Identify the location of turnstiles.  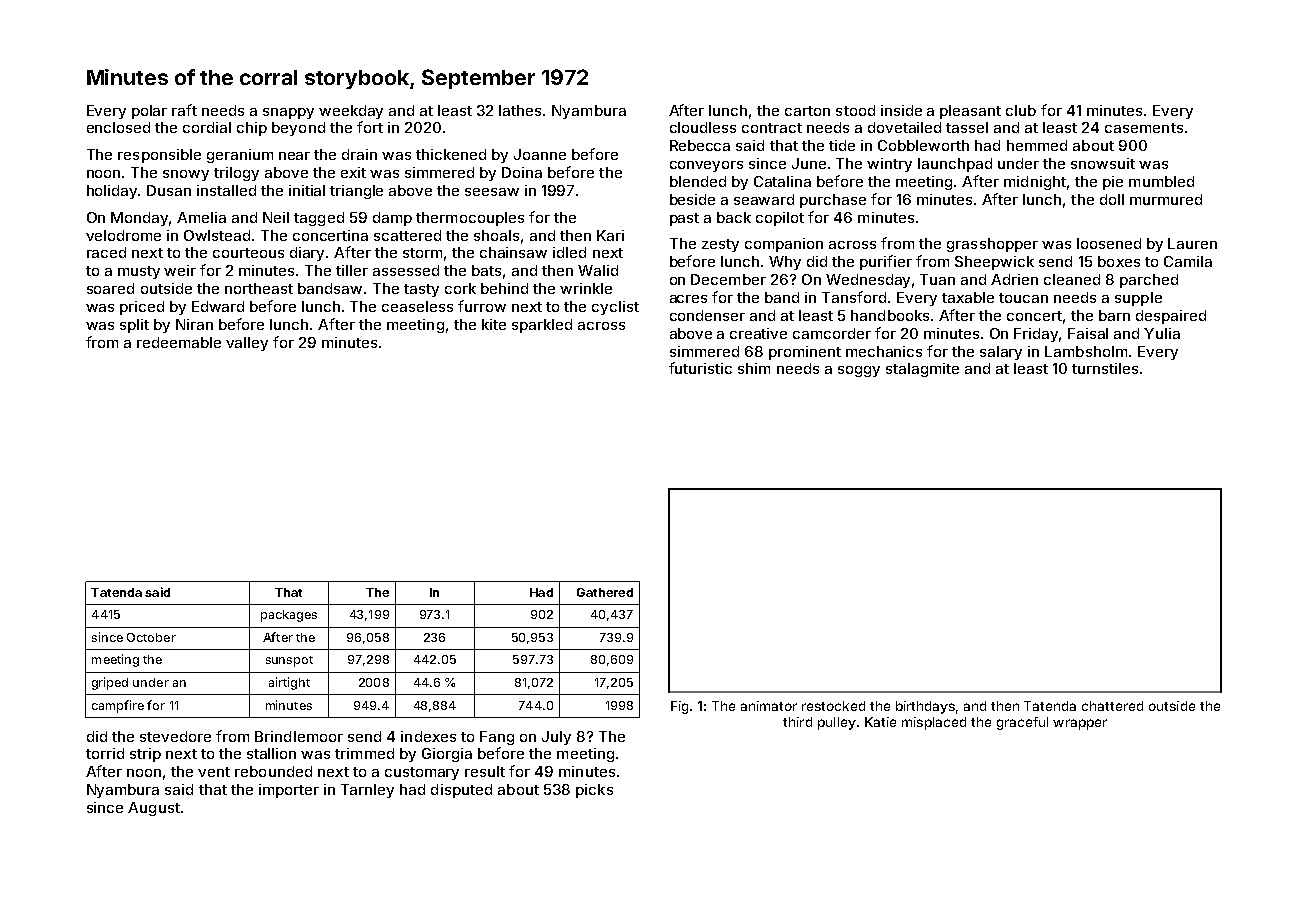
(1105, 368).
